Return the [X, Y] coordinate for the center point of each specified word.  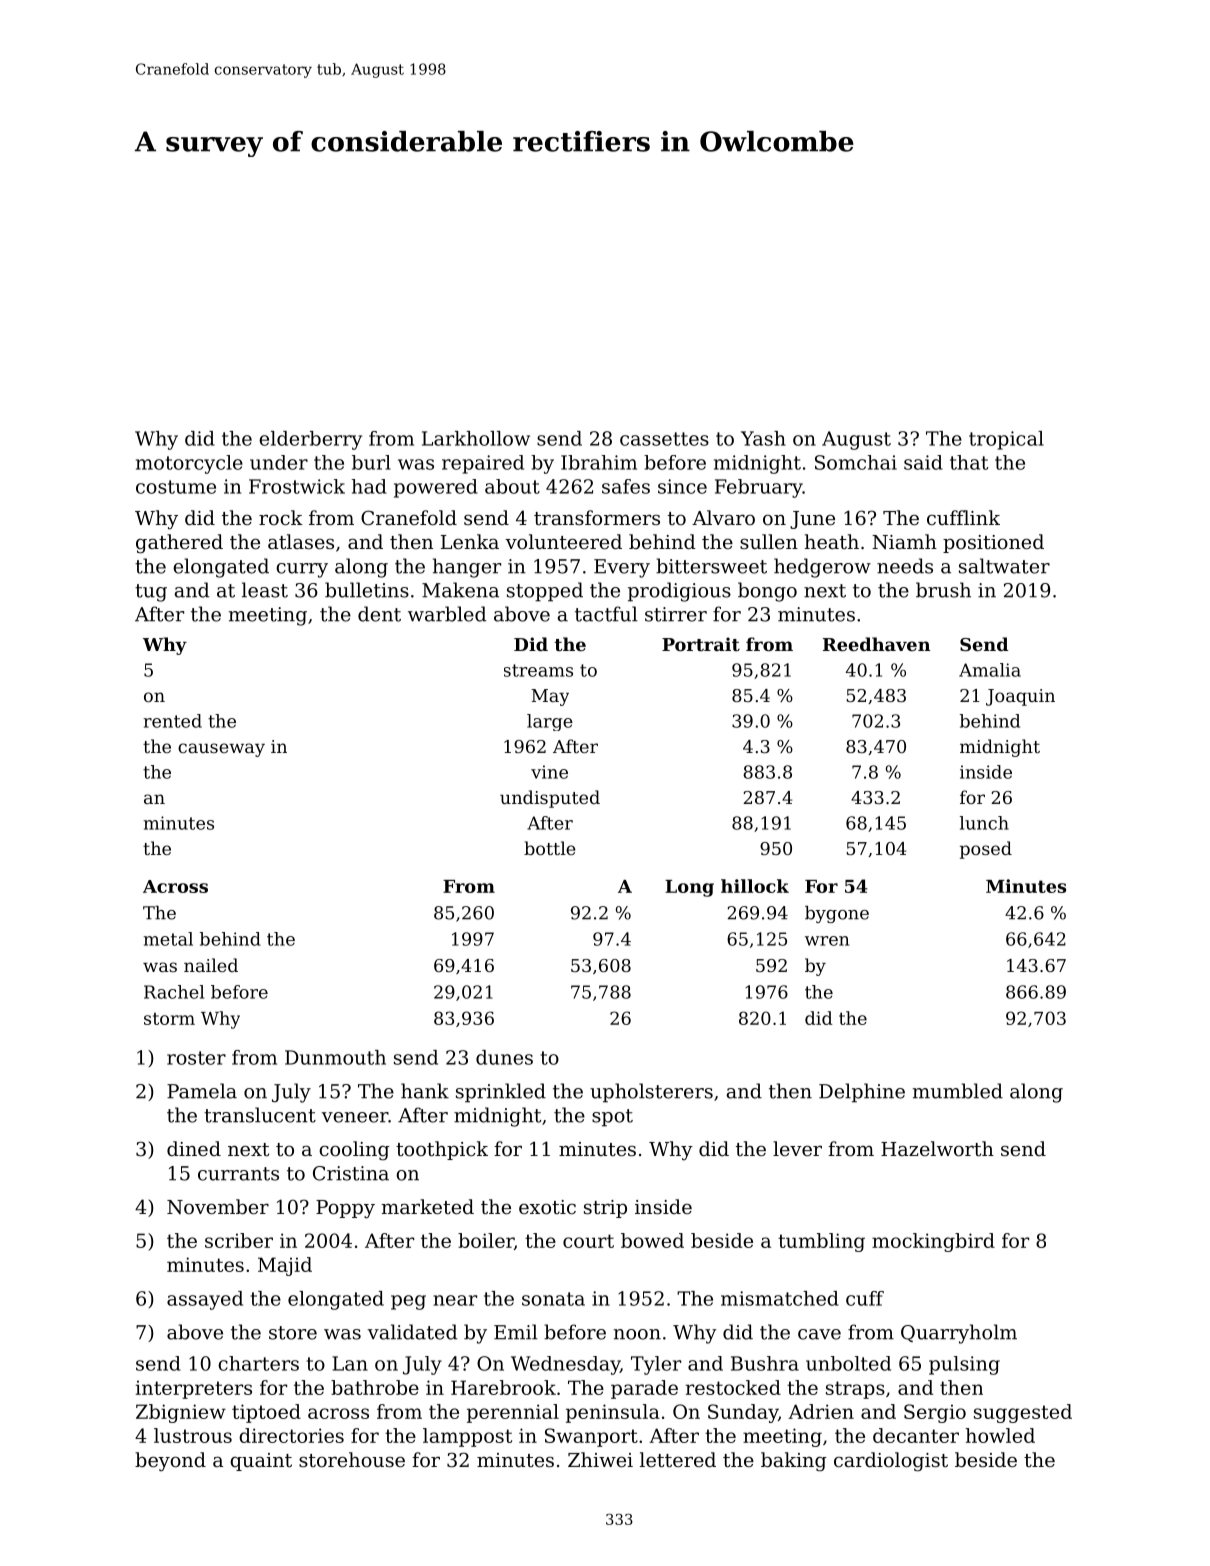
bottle [550, 848]
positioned [993, 543]
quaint [261, 1462]
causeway [221, 750]
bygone [837, 914]
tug [151, 593]
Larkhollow [476, 438]
